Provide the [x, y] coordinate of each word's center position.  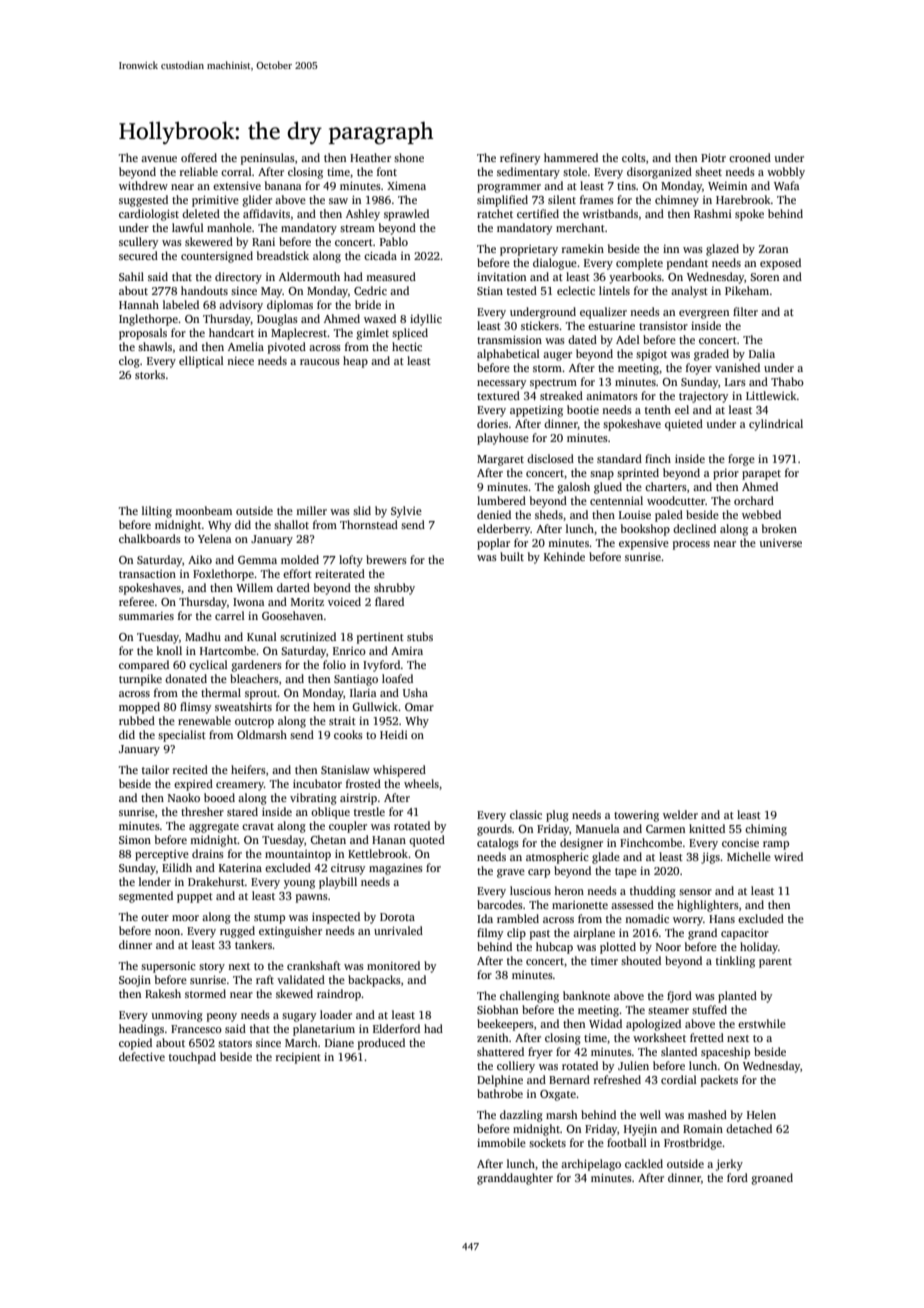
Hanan [389, 840]
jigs [710, 858]
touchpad [192, 1058]
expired [193, 785]
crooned [750, 157]
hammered [571, 157]
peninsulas [268, 159]
